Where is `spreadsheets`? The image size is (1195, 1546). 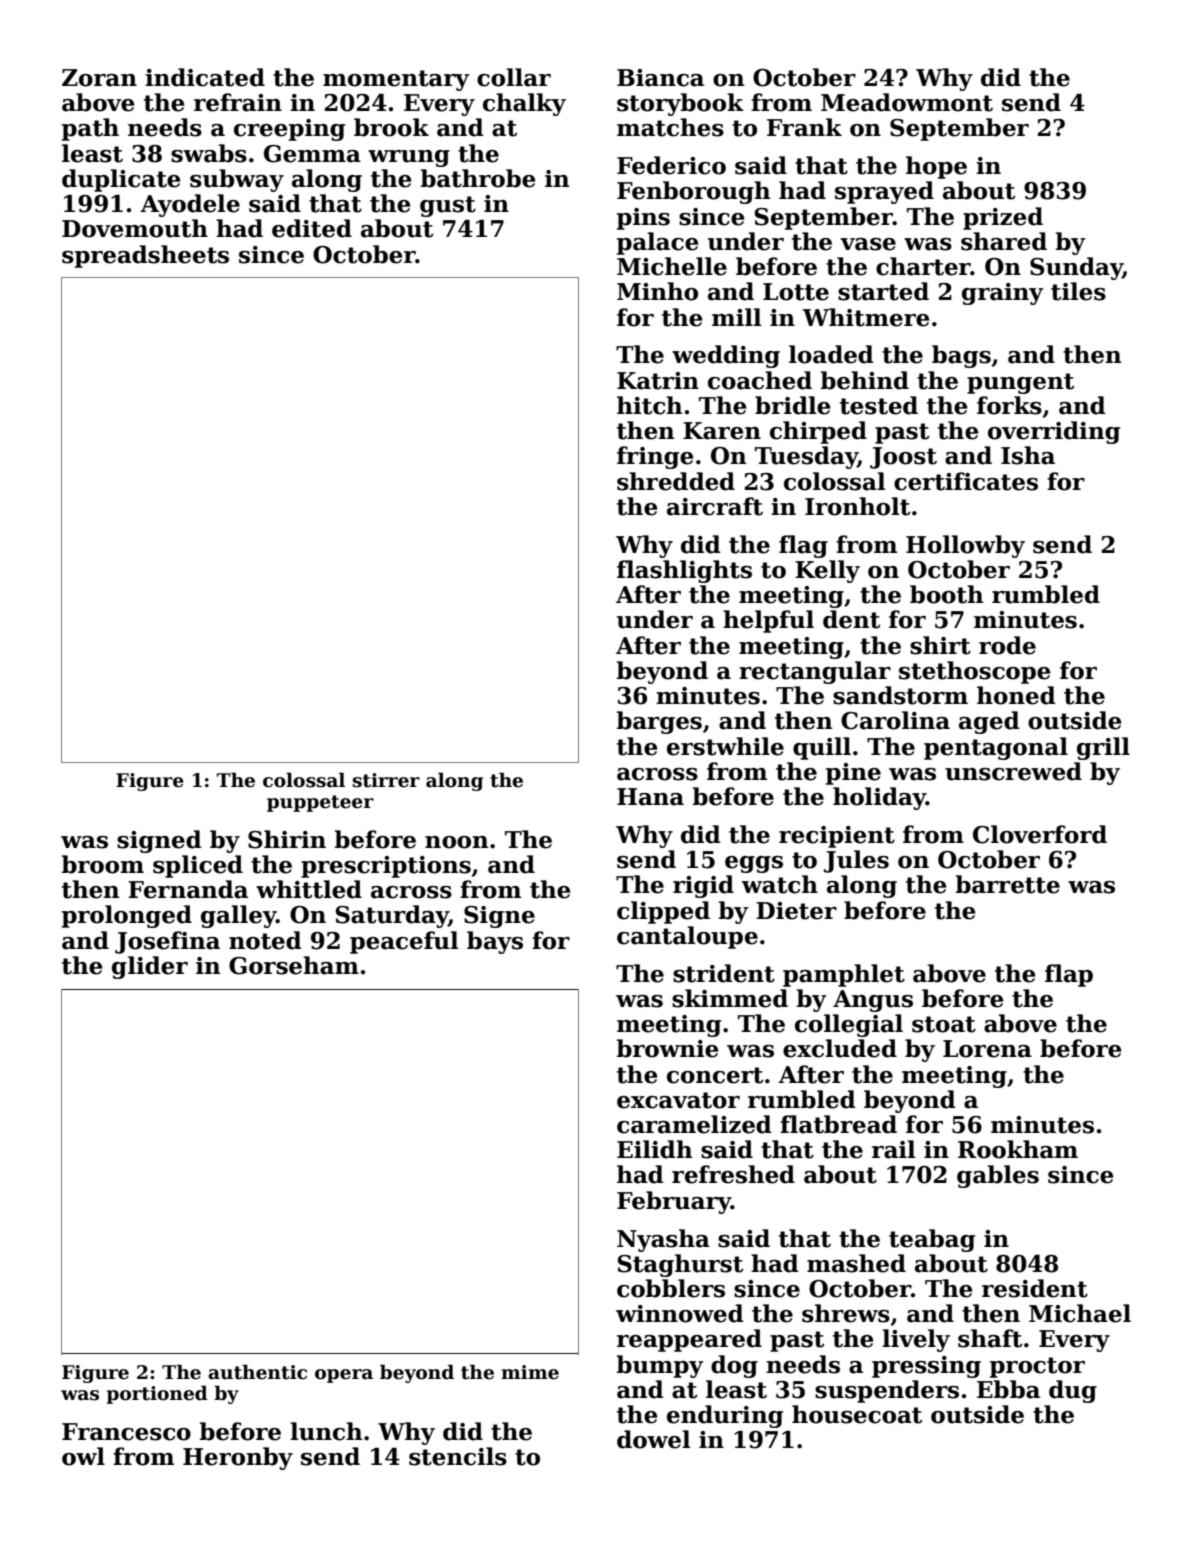 spreadsheets is located at coordinates (145, 256).
